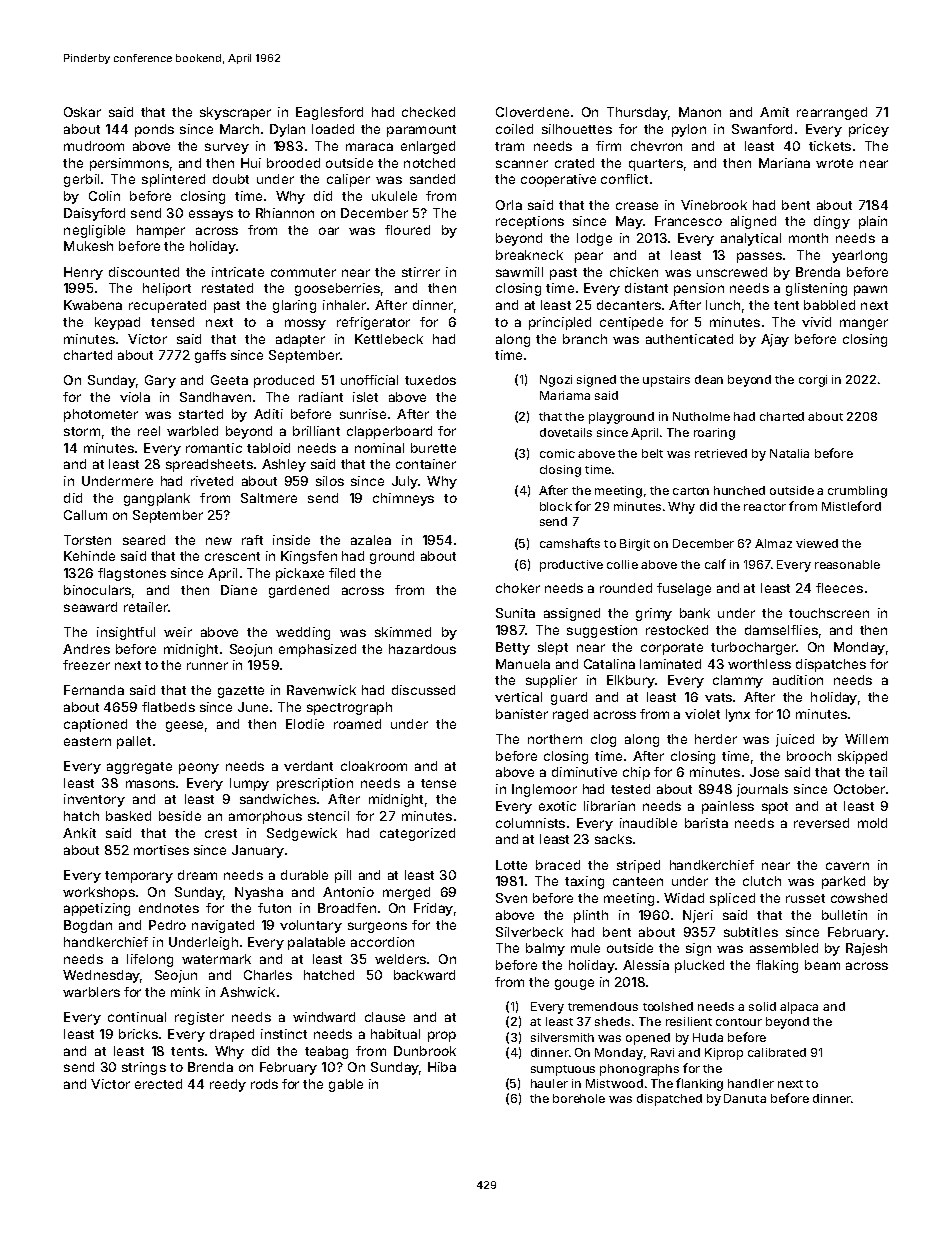  Describe the element at coordinates (585, 339) in the screenshot. I see `branch` at that location.
